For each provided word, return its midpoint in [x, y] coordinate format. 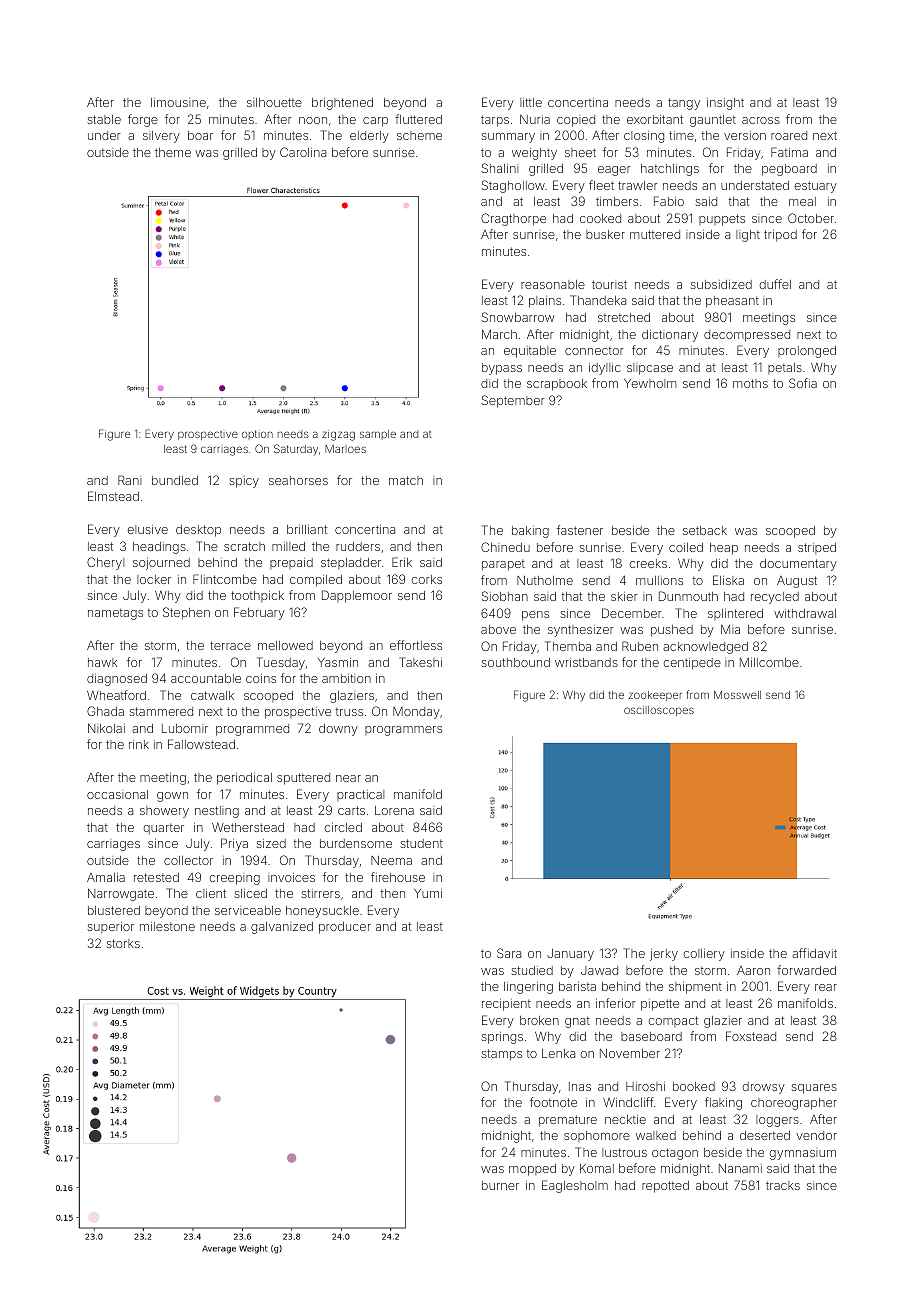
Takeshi [420, 662]
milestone [167, 926]
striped [817, 548]
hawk [103, 662]
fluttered [418, 119]
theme [173, 152]
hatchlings [670, 170]
